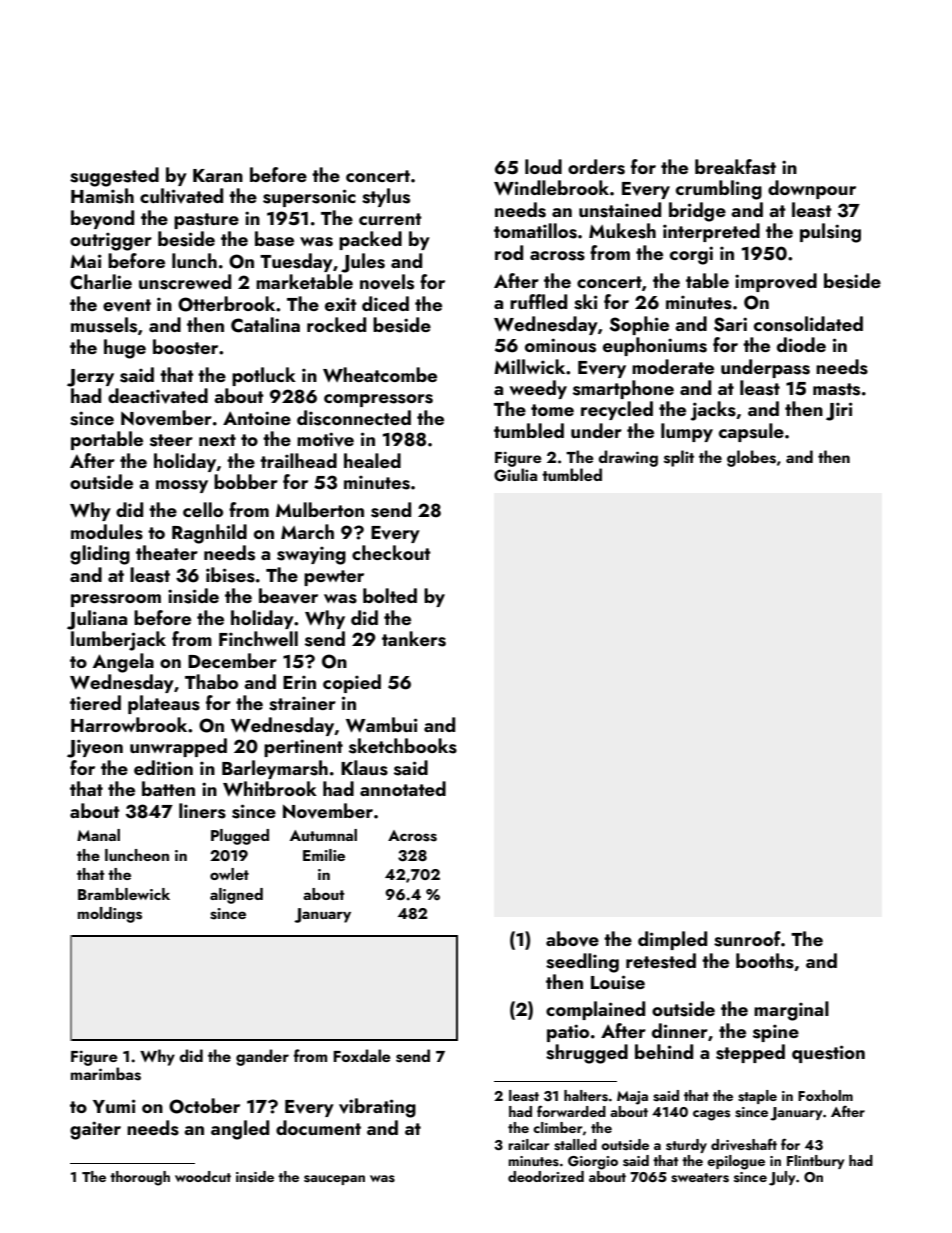  What do you see at coordinates (258, 638) in the page?
I see `Finchwell` at bounding box center [258, 638].
